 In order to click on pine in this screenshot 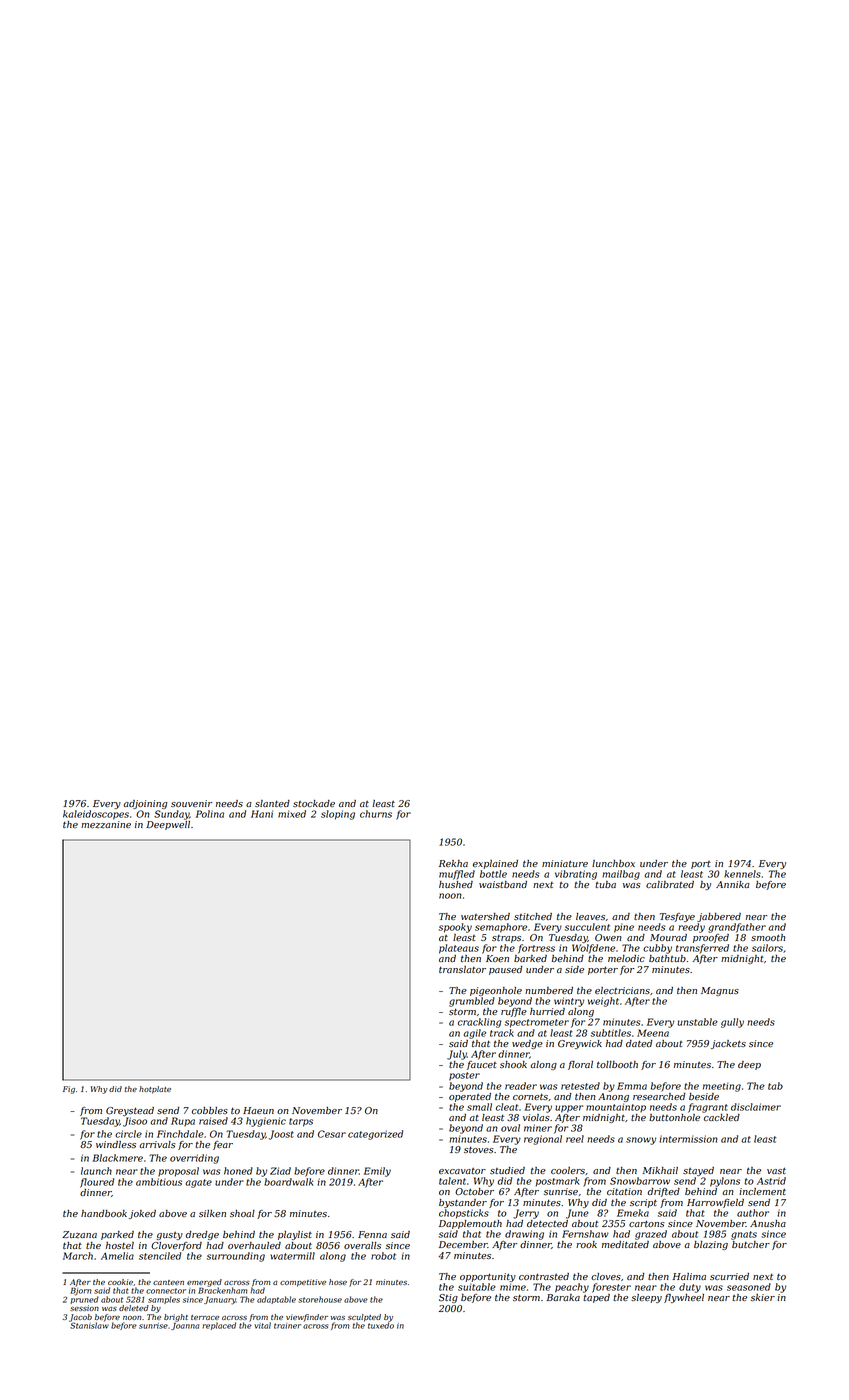, I will do `click(624, 928)`.
